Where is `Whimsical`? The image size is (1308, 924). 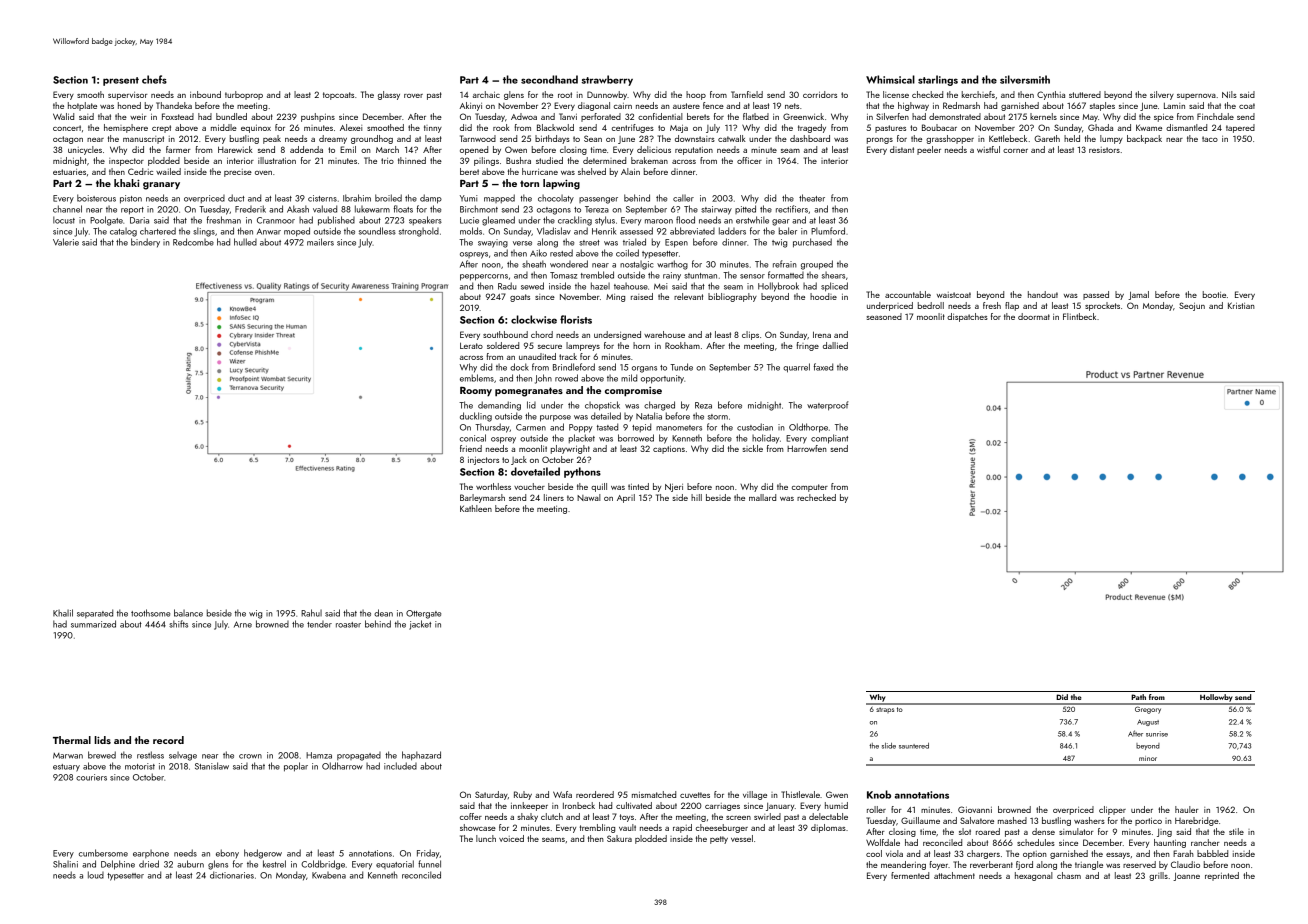 Whimsical is located at coordinates (890, 79).
